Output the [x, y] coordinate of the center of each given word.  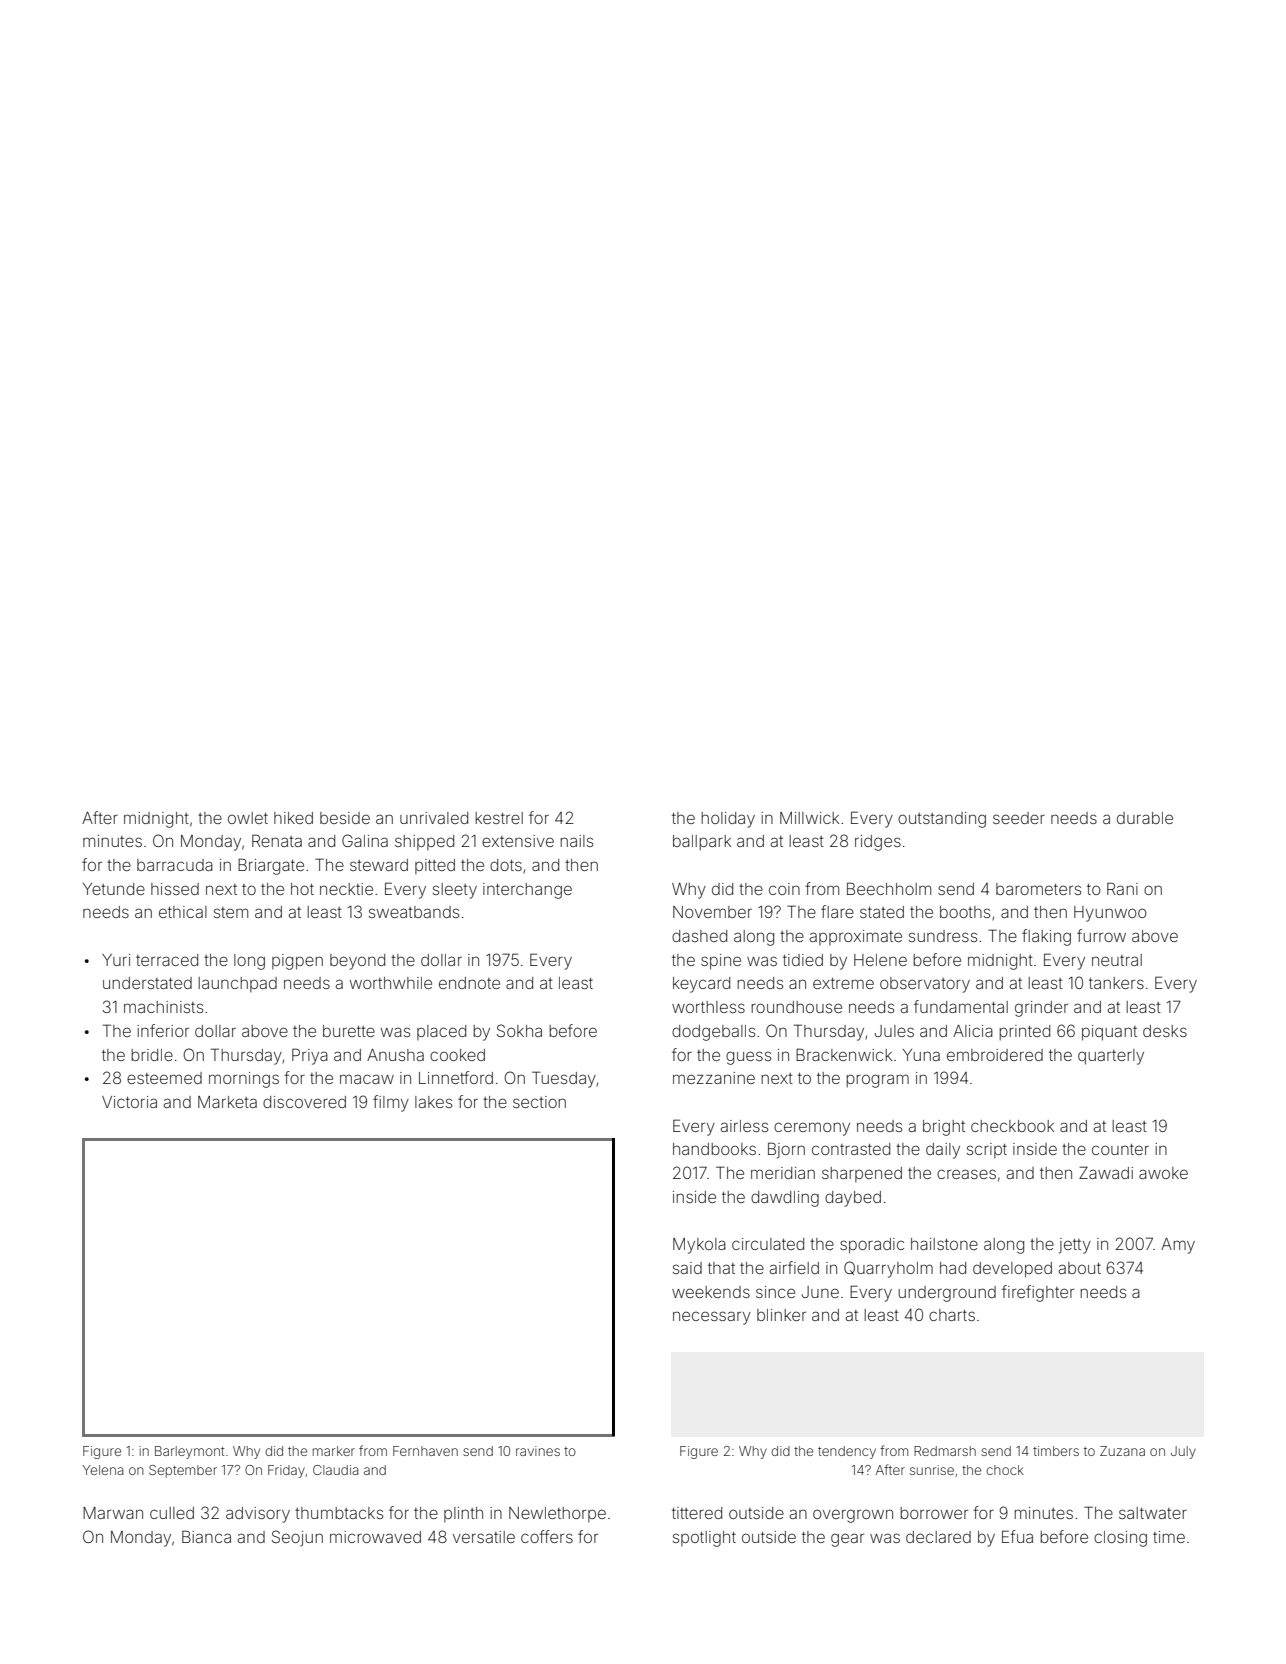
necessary [712, 1318]
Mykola [699, 1246]
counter [1120, 1149]
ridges [878, 843]
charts [952, 1315]
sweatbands [414, 912]
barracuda [175, 865]
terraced [167, 960]
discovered [304, 1102]
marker [334, 1451]
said [687, 1268]
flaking [1046, 937]
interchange [527, 891]
